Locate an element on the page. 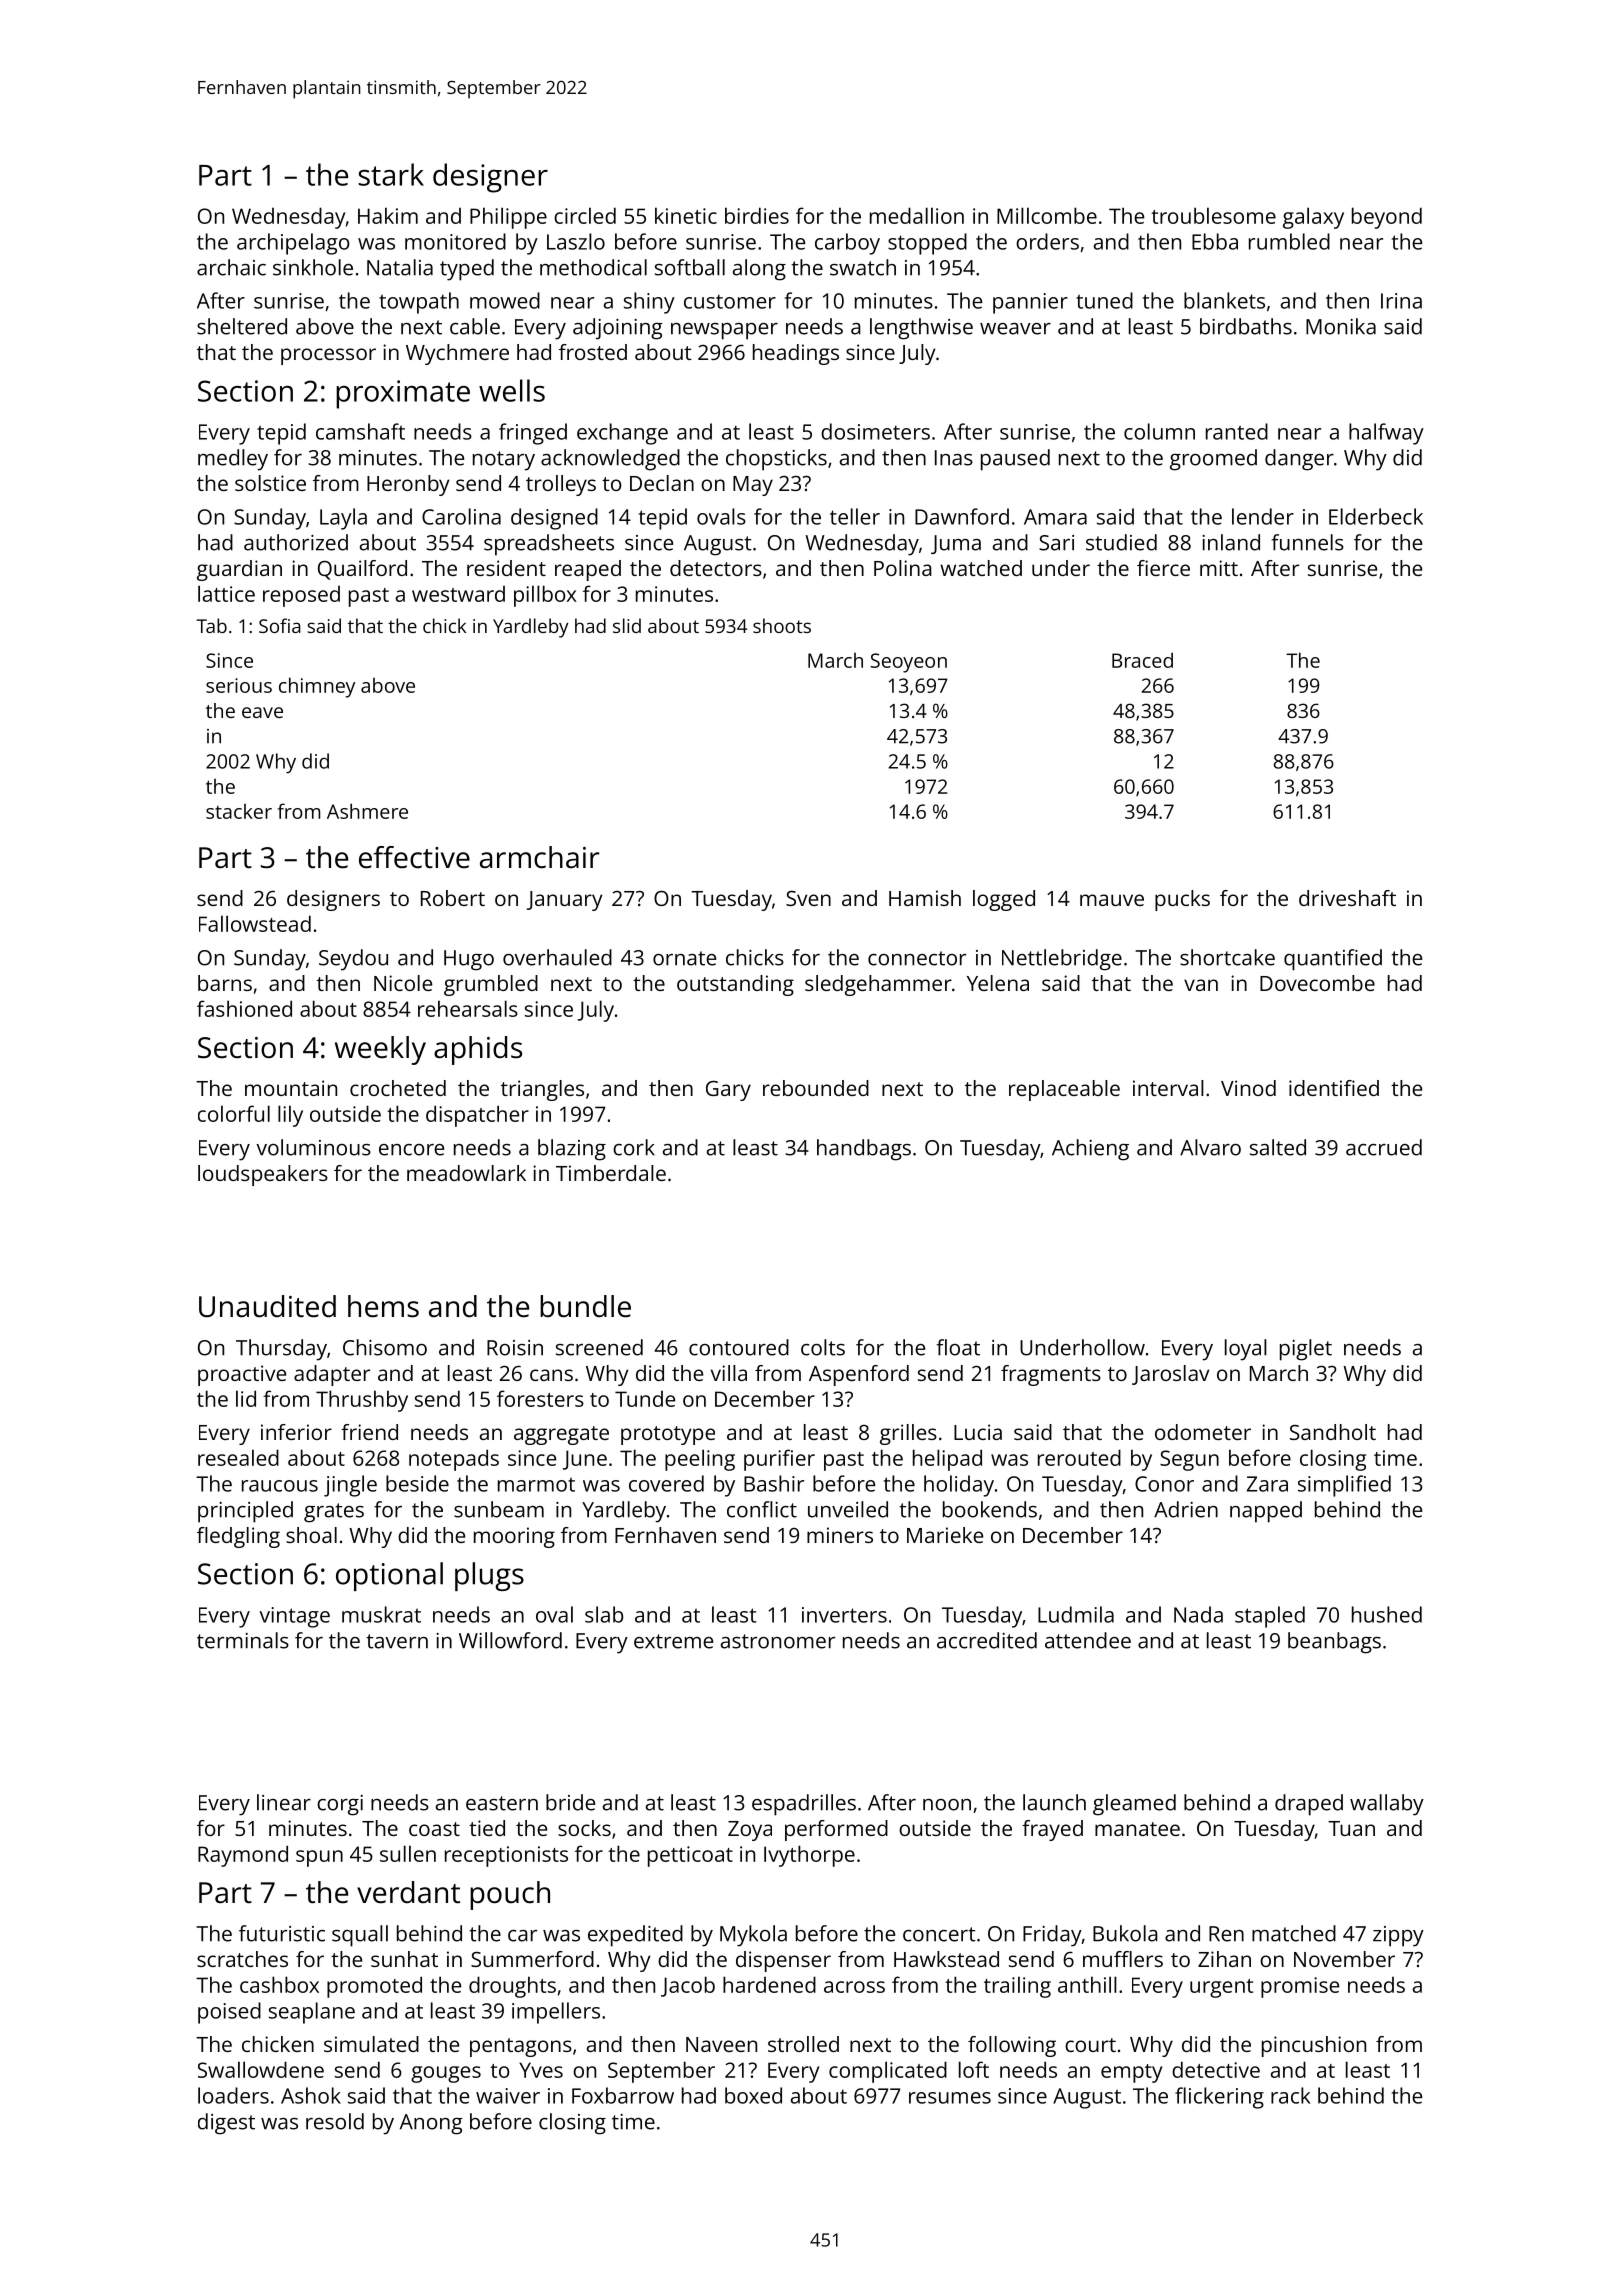 This document has width=1620, height=2292. villa is located at coordinates (729, 1373).
